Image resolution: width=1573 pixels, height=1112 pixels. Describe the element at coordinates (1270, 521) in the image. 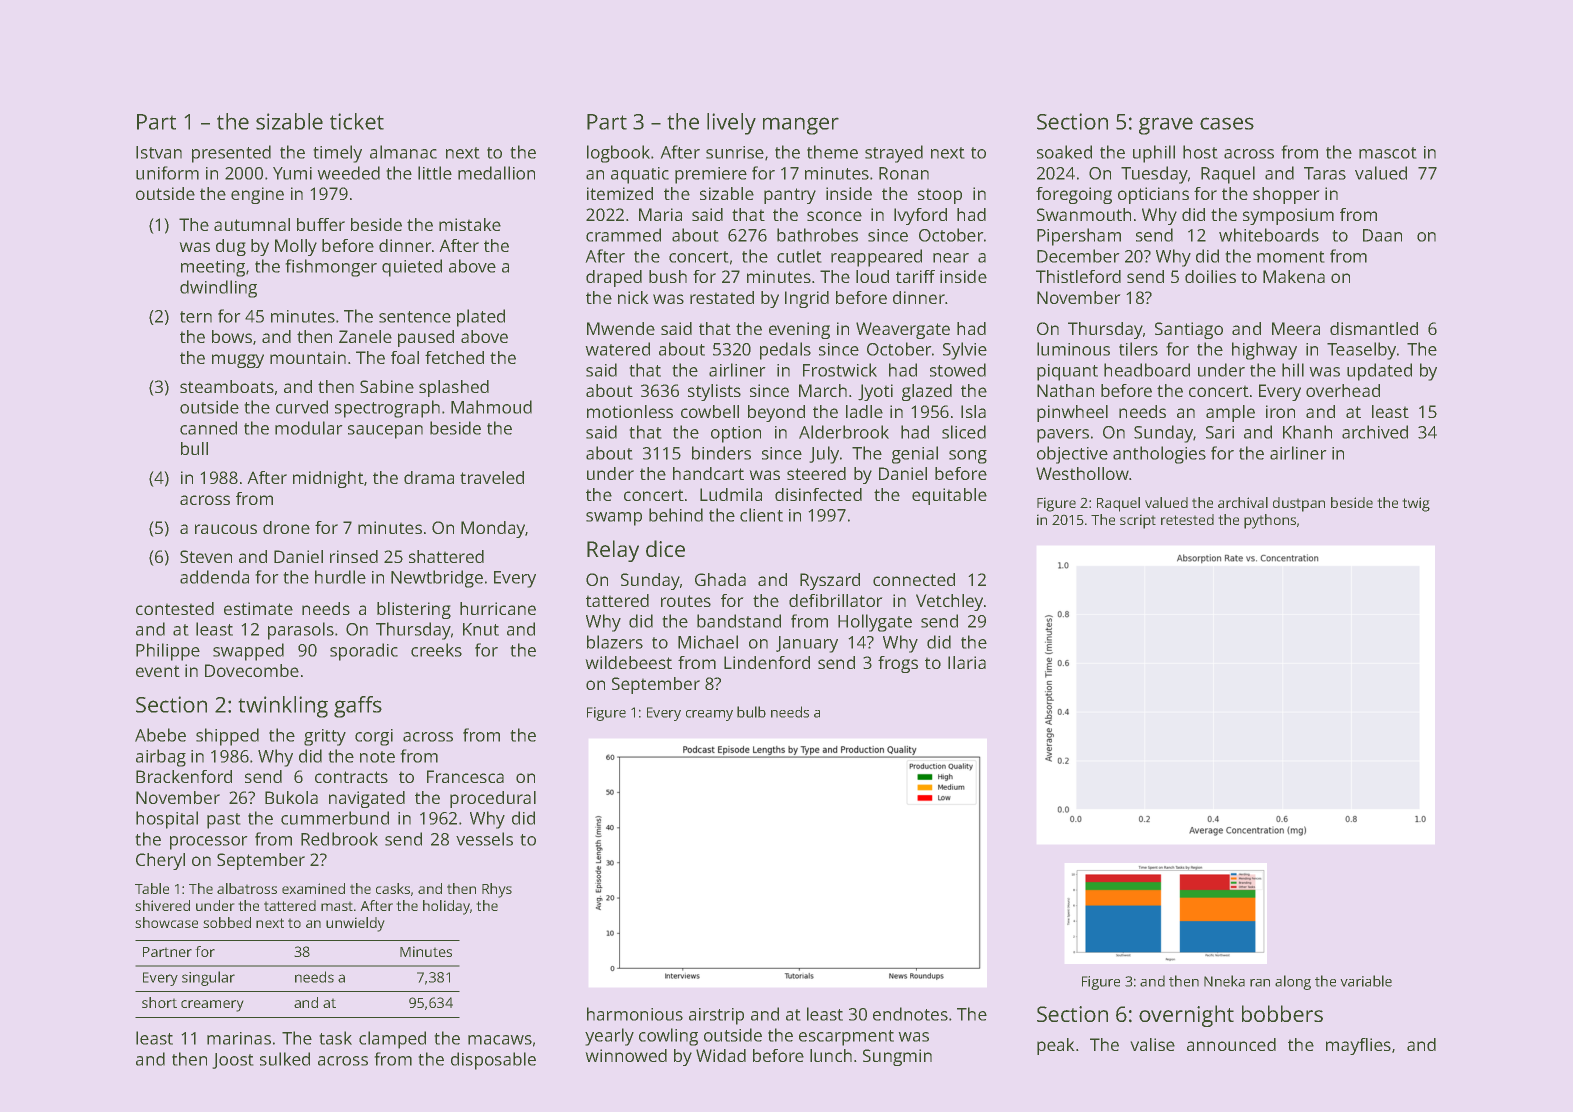

I see `pythons` at that location.
